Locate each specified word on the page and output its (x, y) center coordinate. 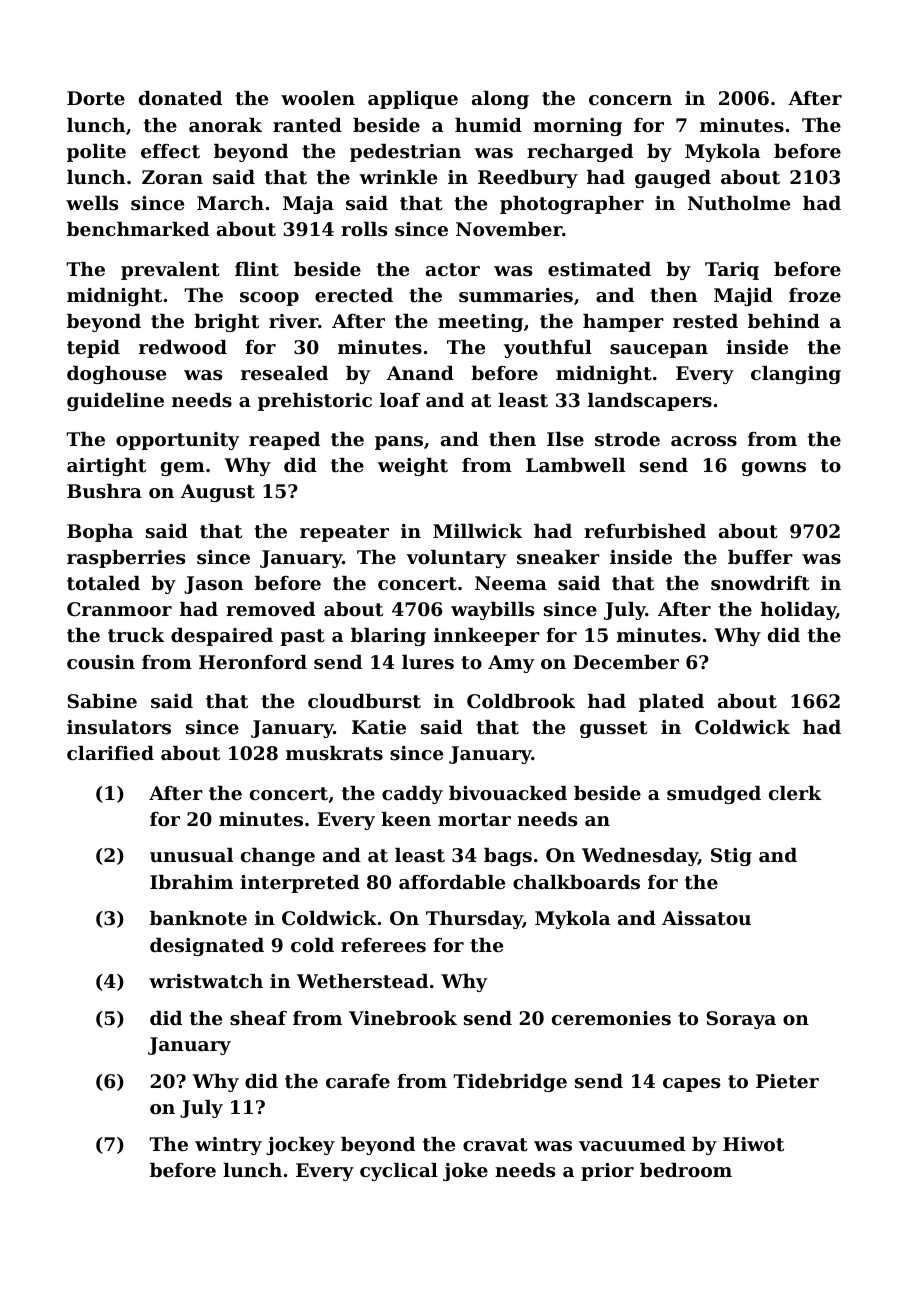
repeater (344, 533)
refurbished (645, 531)
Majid (743, 297)
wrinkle (398, 177)
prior (607, 1172)
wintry (228, 1146)
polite (96, 153)
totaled (103, 583)
